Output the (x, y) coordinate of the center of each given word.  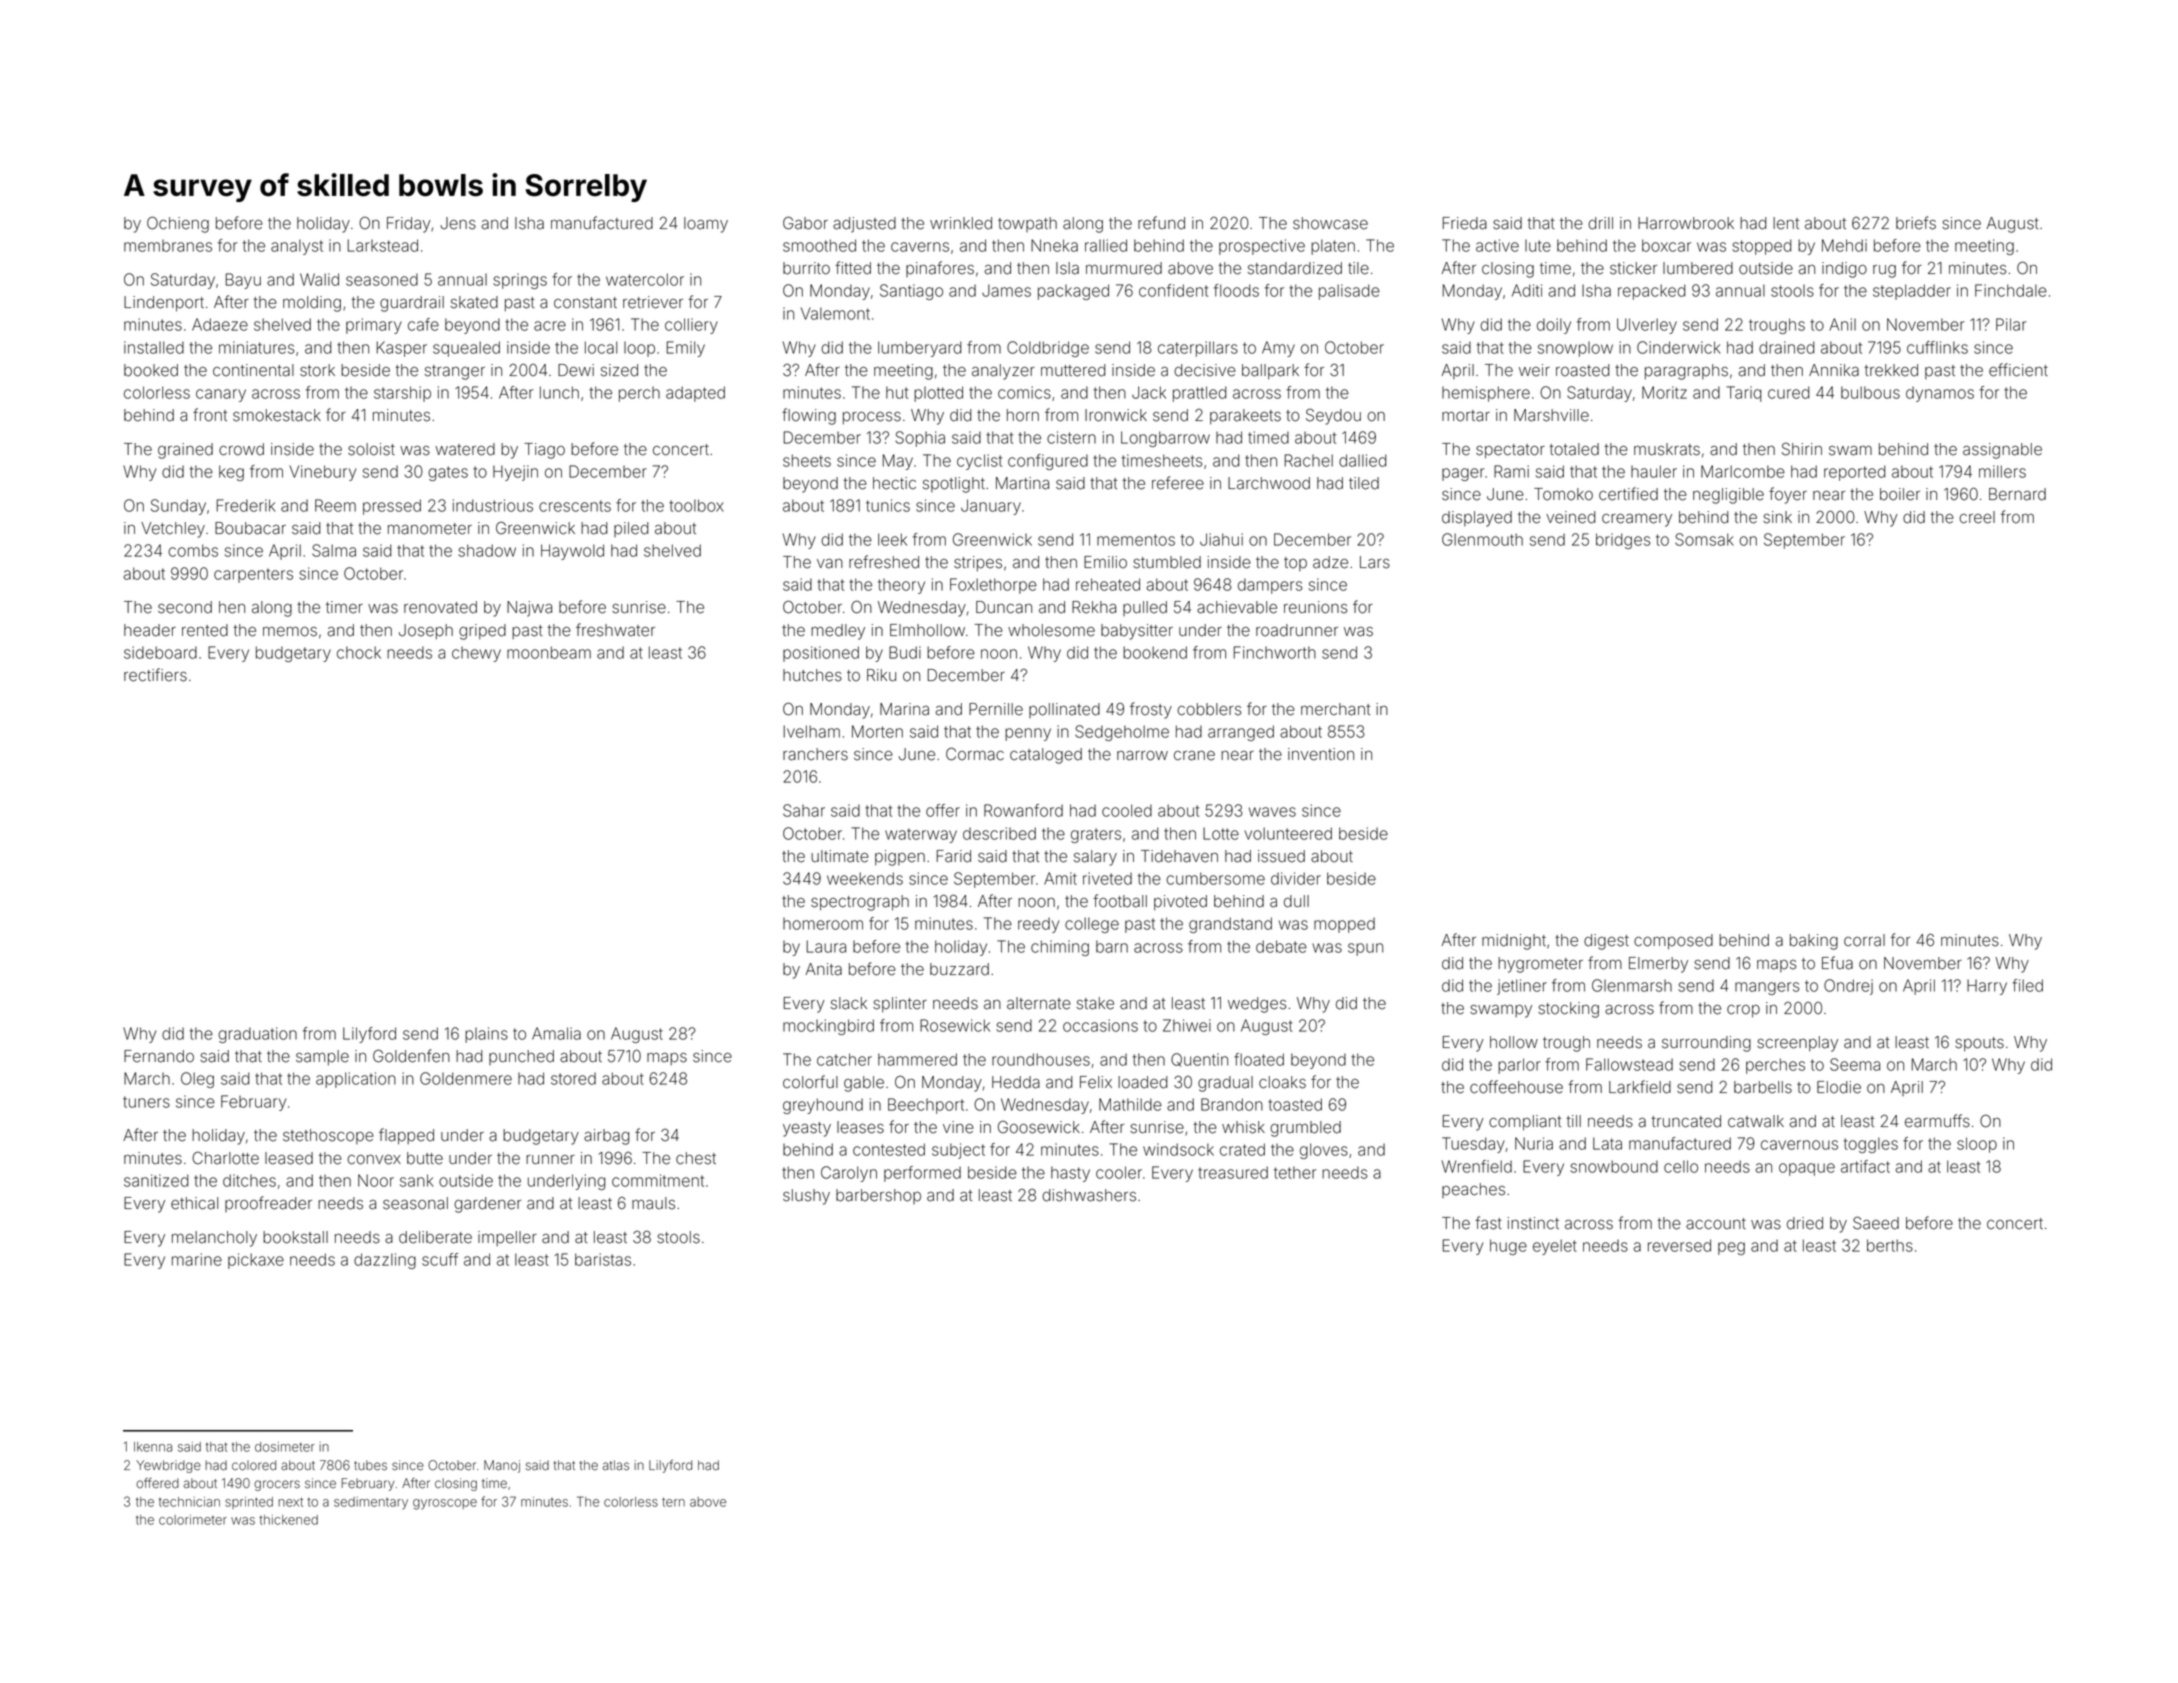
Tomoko (1563, 494)
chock (359, 652)
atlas (616, 1465)
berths (1890, 1245)
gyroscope (445, 1504)
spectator (1510, 451)
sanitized (156, 1180)
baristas (603, 1259)
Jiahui (1221, 539)
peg (1731, 1248)
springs (520, 281)
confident (1173, 290)
